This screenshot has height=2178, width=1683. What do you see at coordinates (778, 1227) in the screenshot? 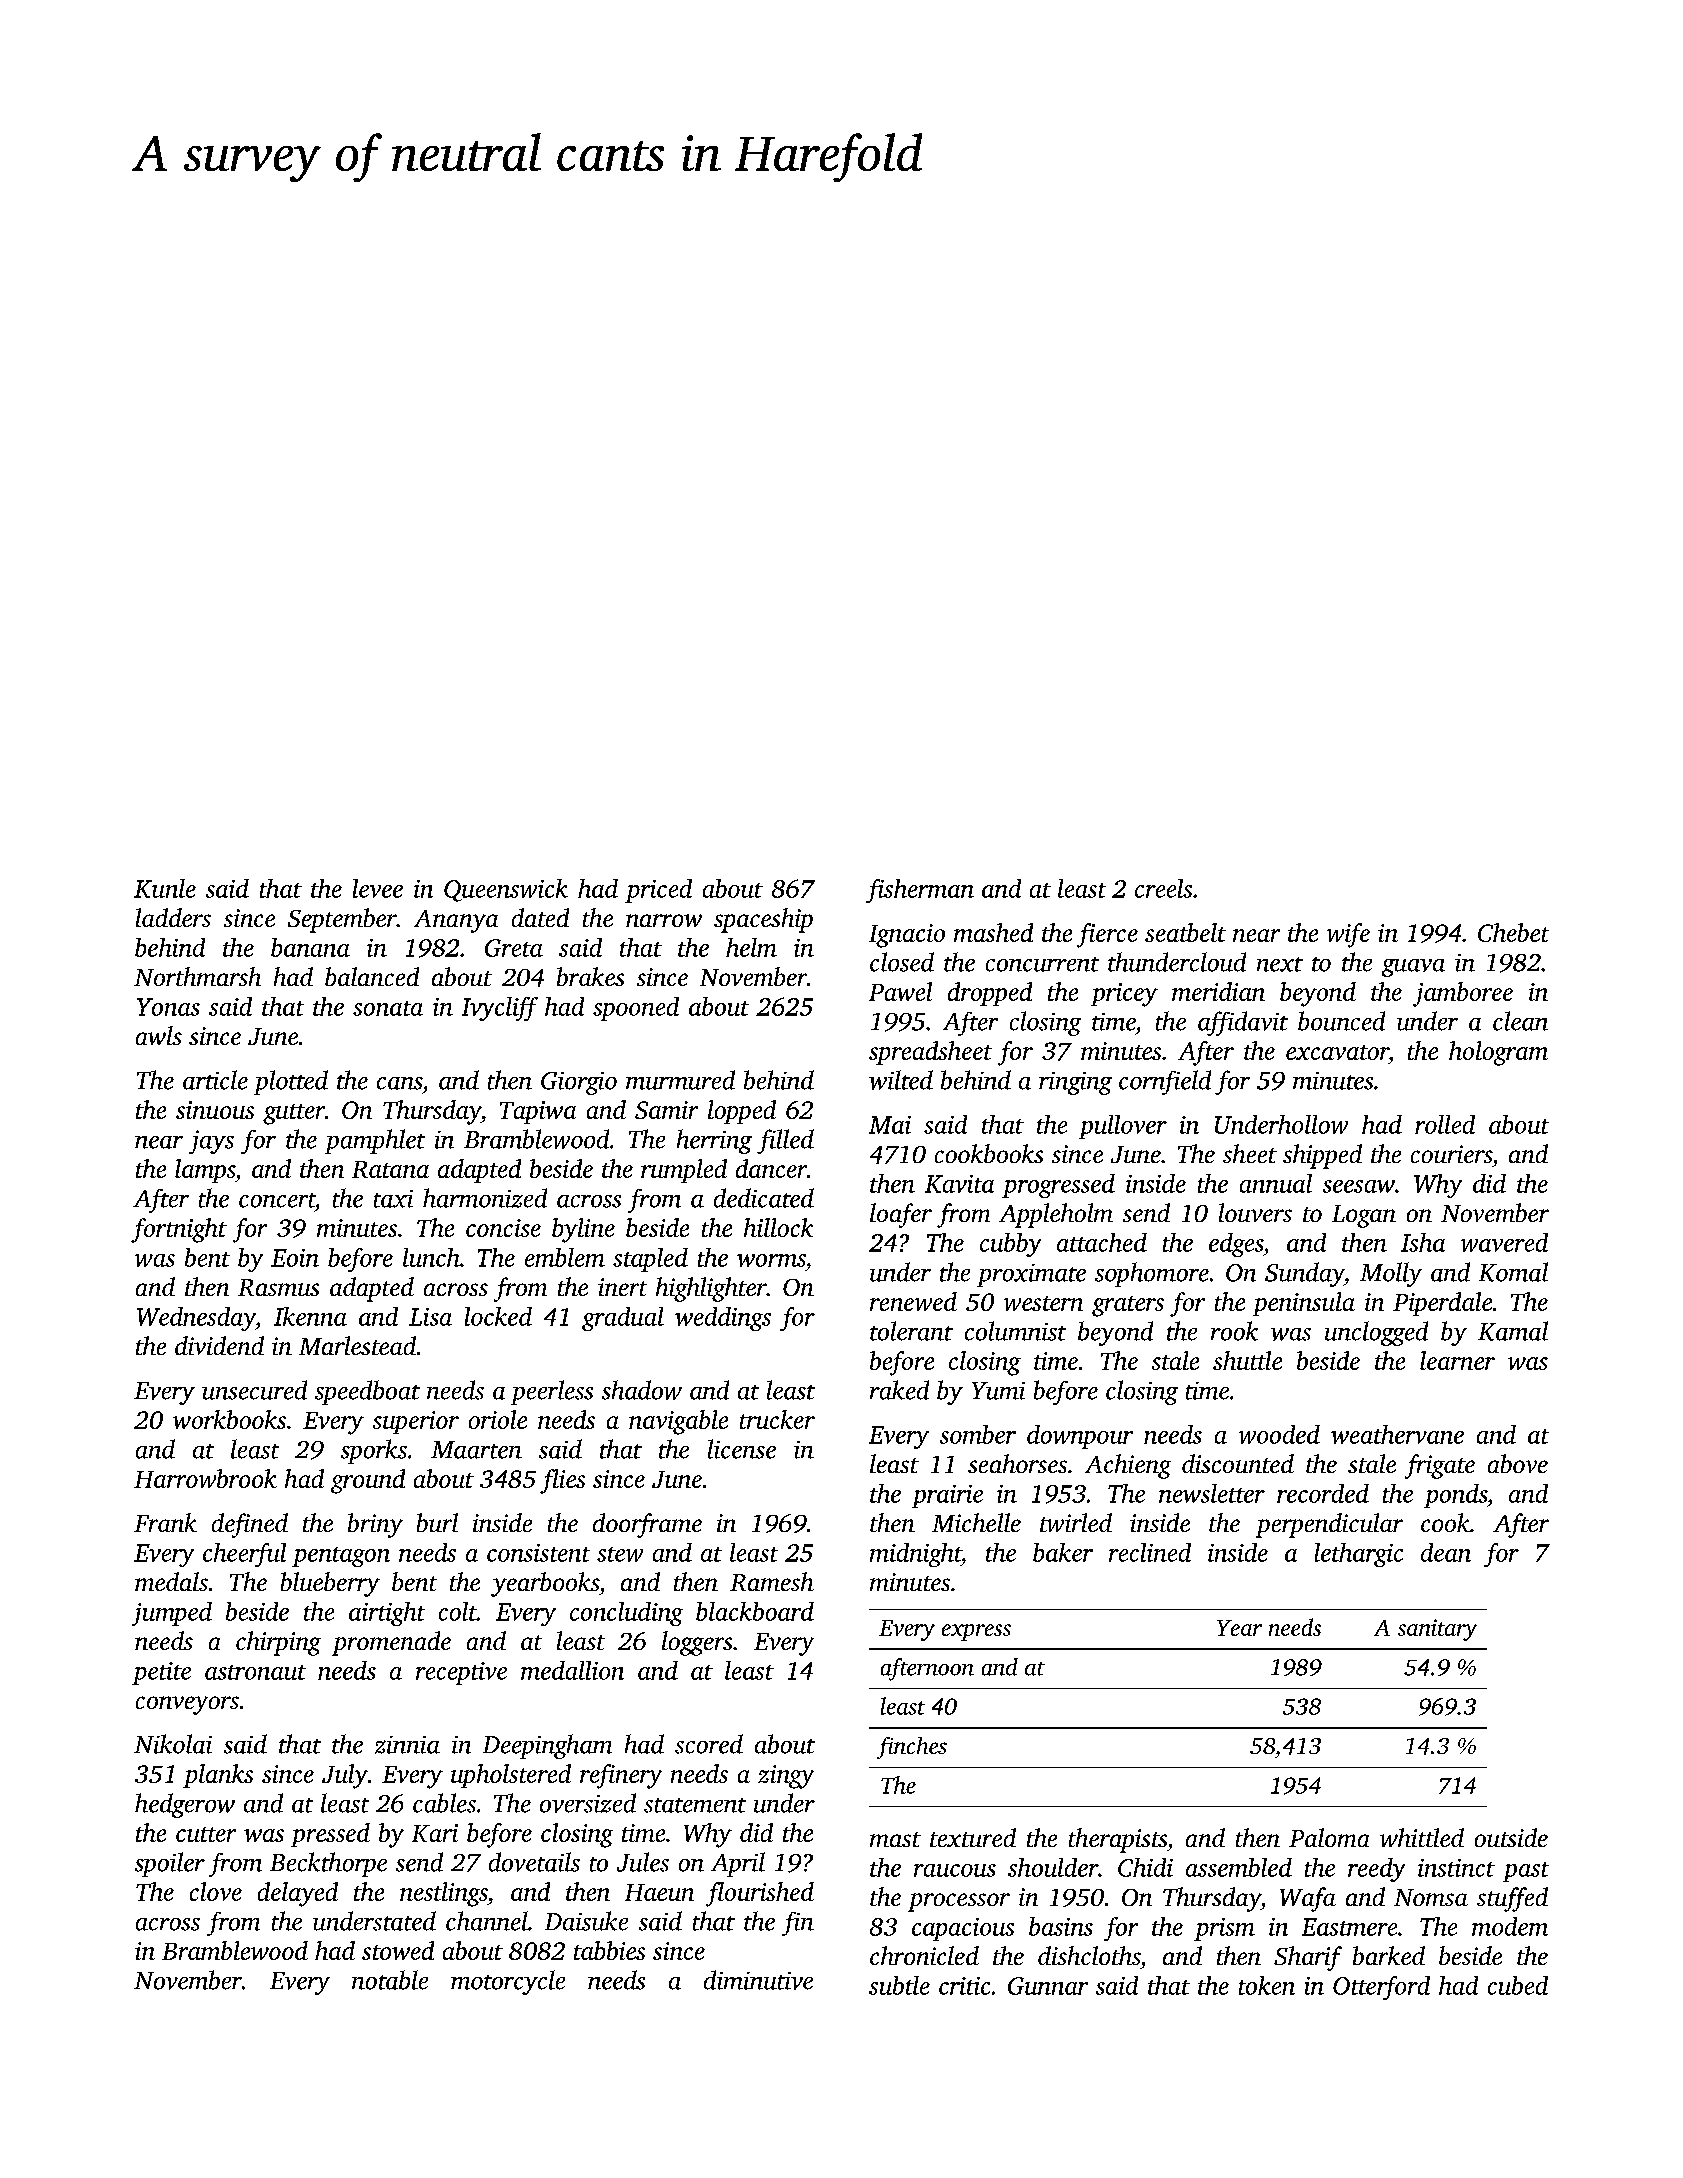
I see `hillock` at bounding box center [778, 1227].
